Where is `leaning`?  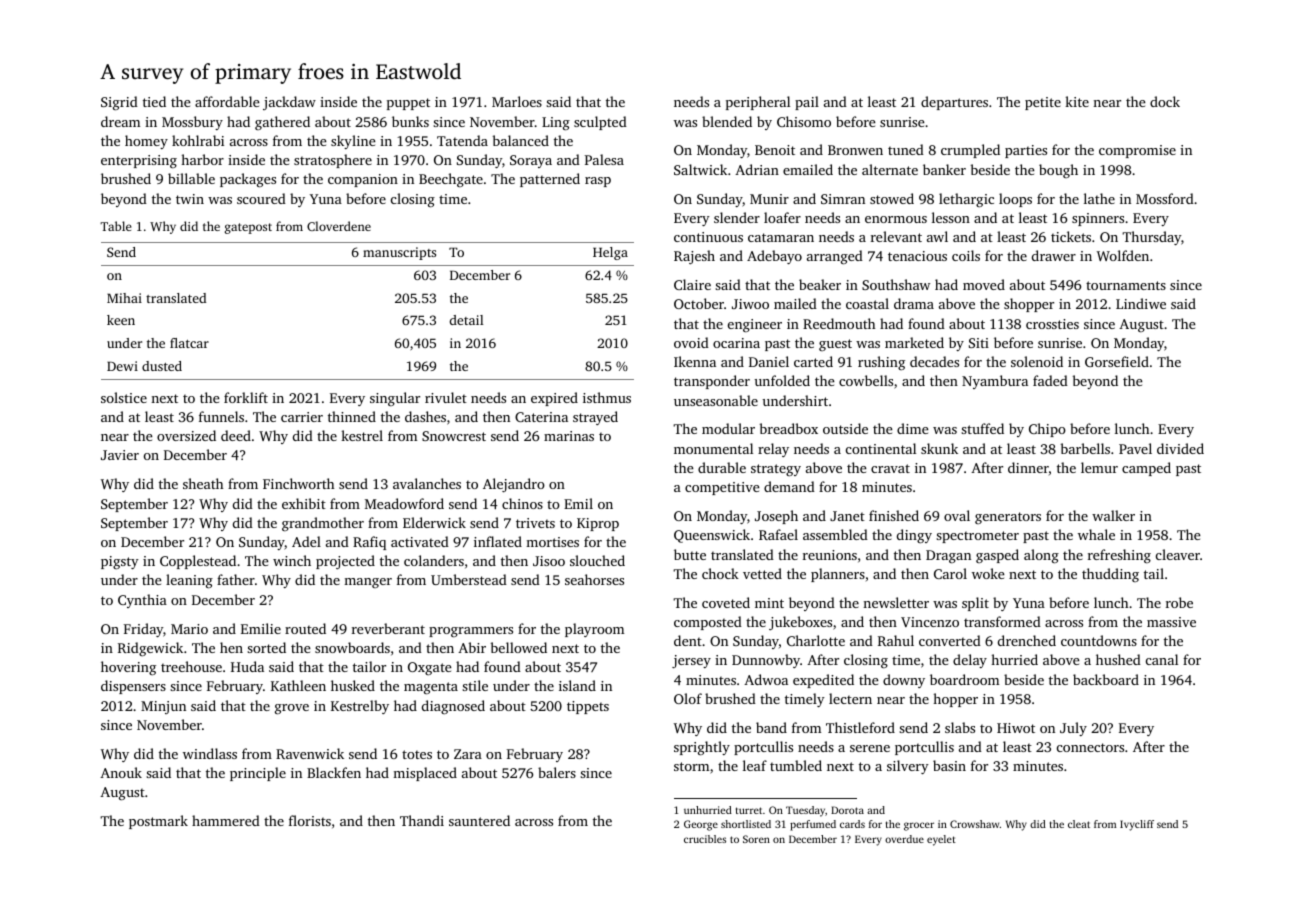
leaning is located at coordinates (189, 581).
